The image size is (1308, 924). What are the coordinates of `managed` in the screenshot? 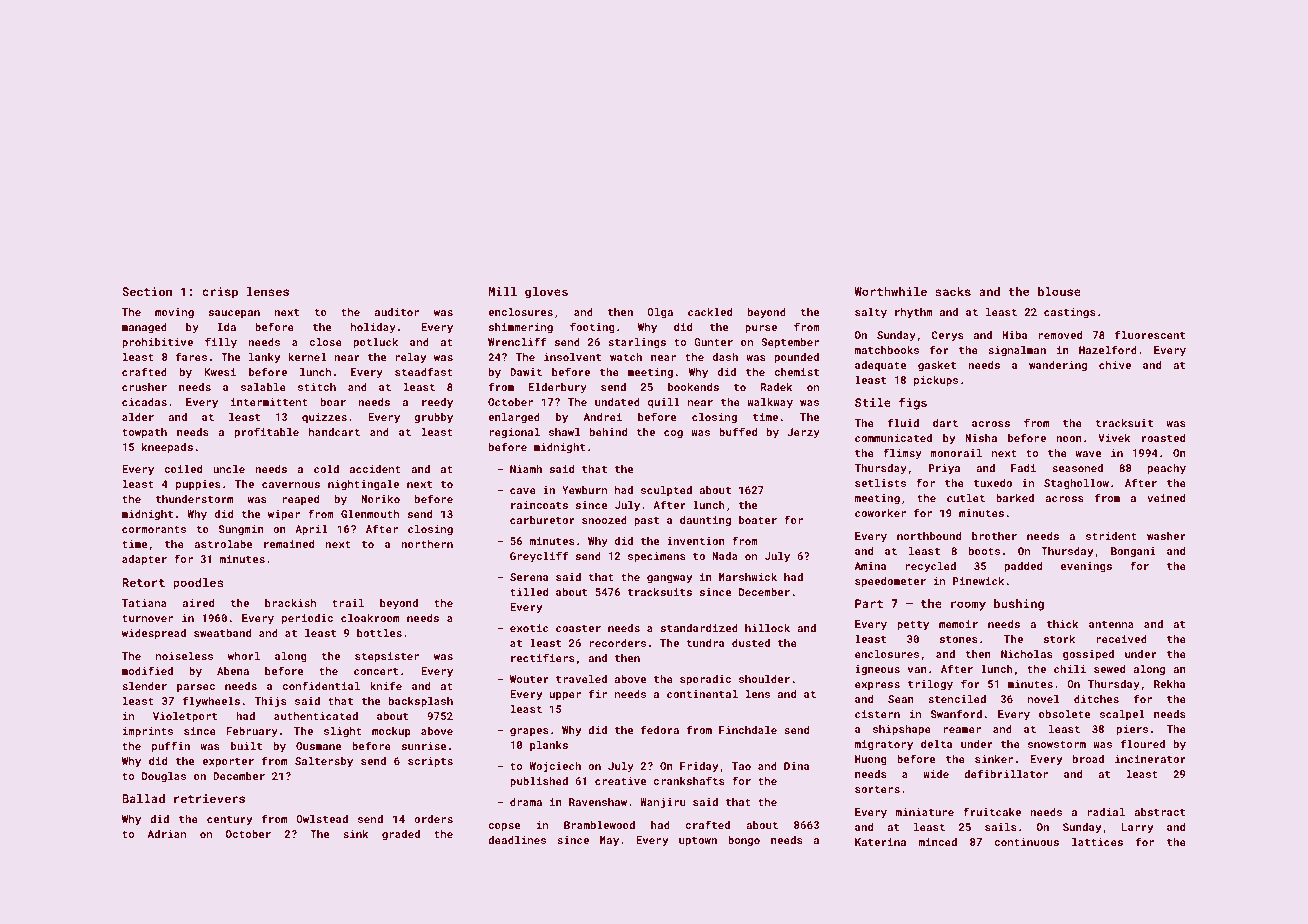 It's located at (144, 328).
